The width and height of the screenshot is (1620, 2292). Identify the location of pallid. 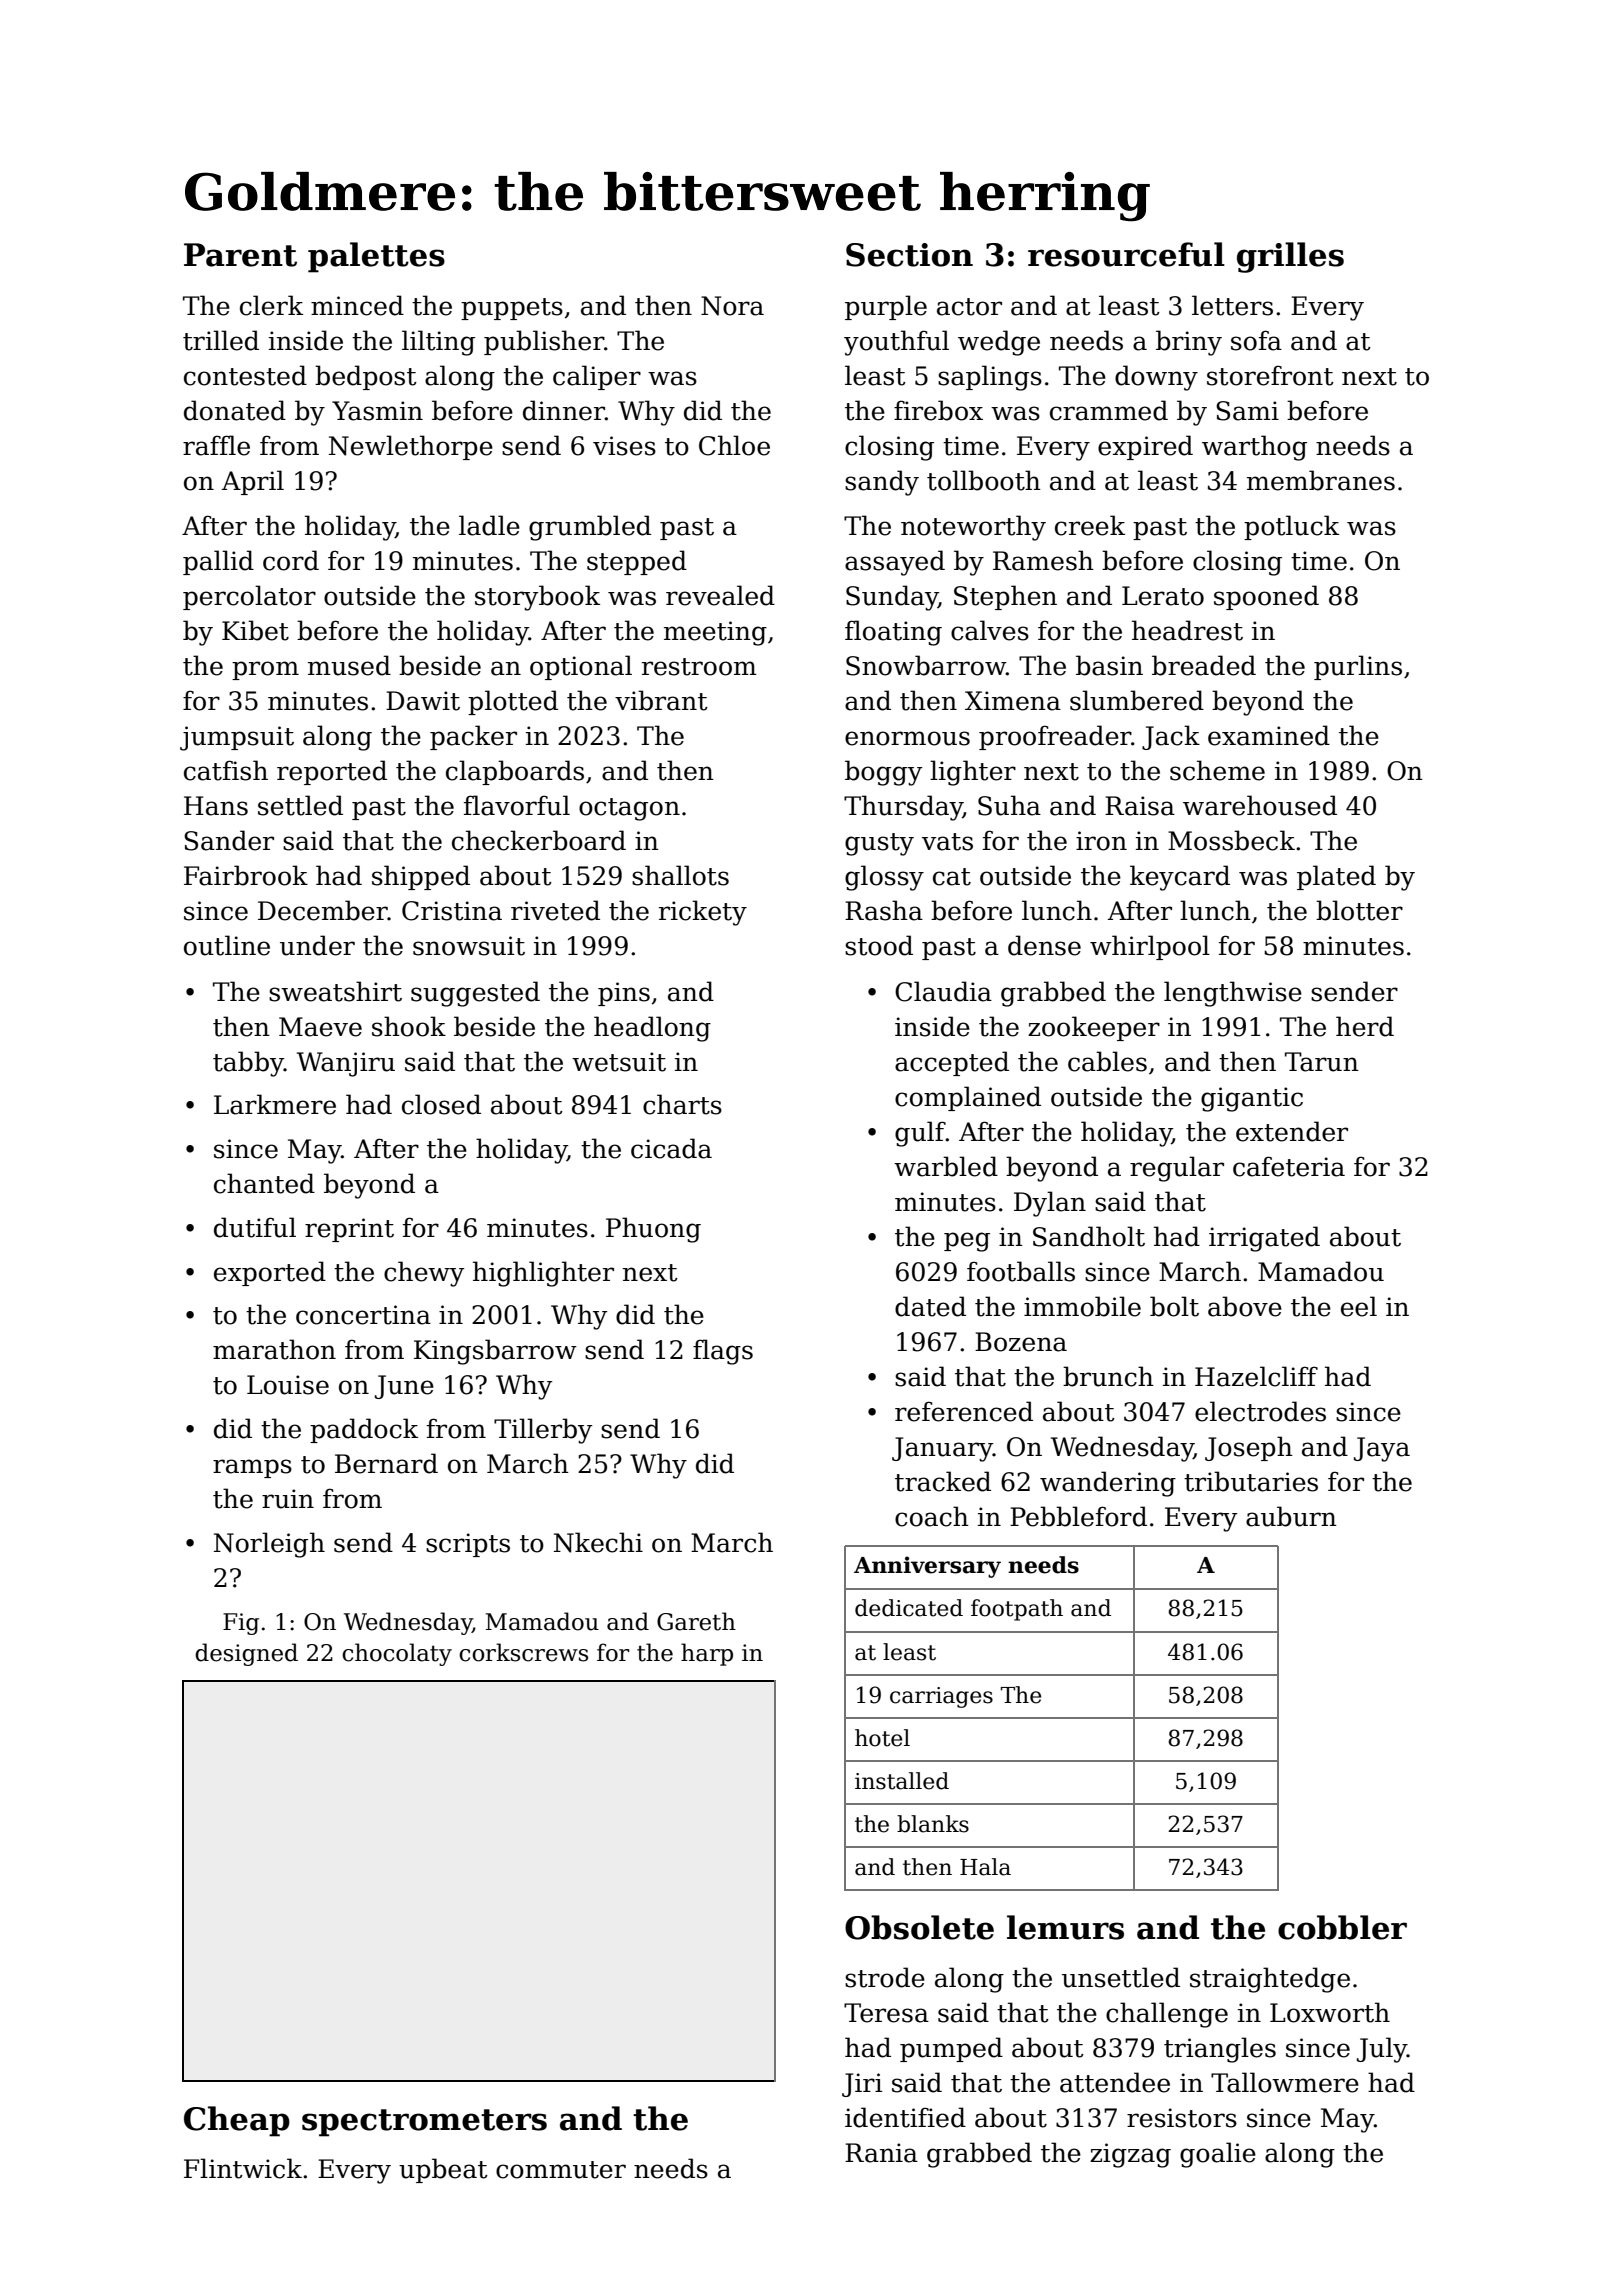
(218, 562).
